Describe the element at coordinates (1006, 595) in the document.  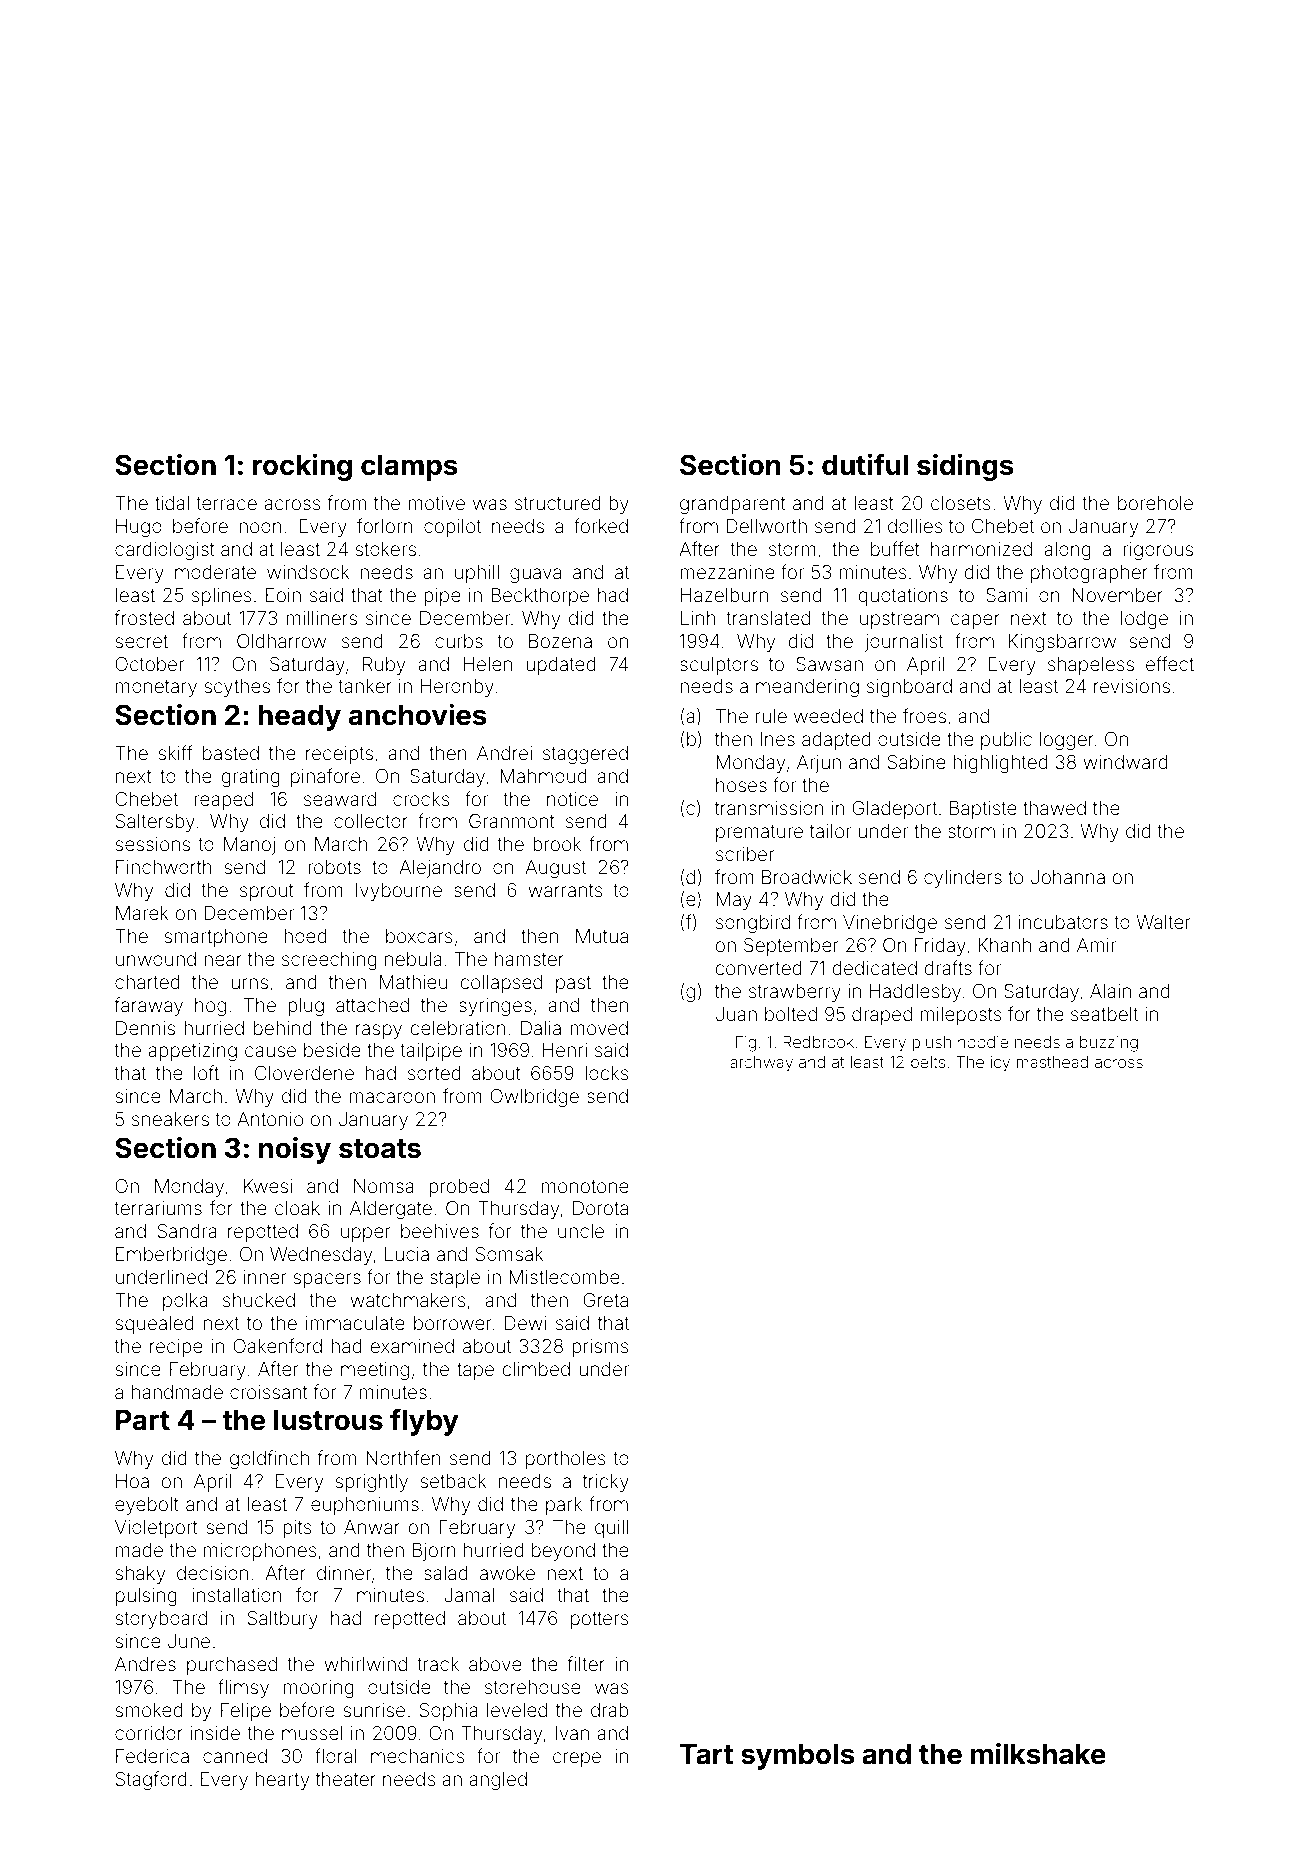
I see `Sami` at that location.
